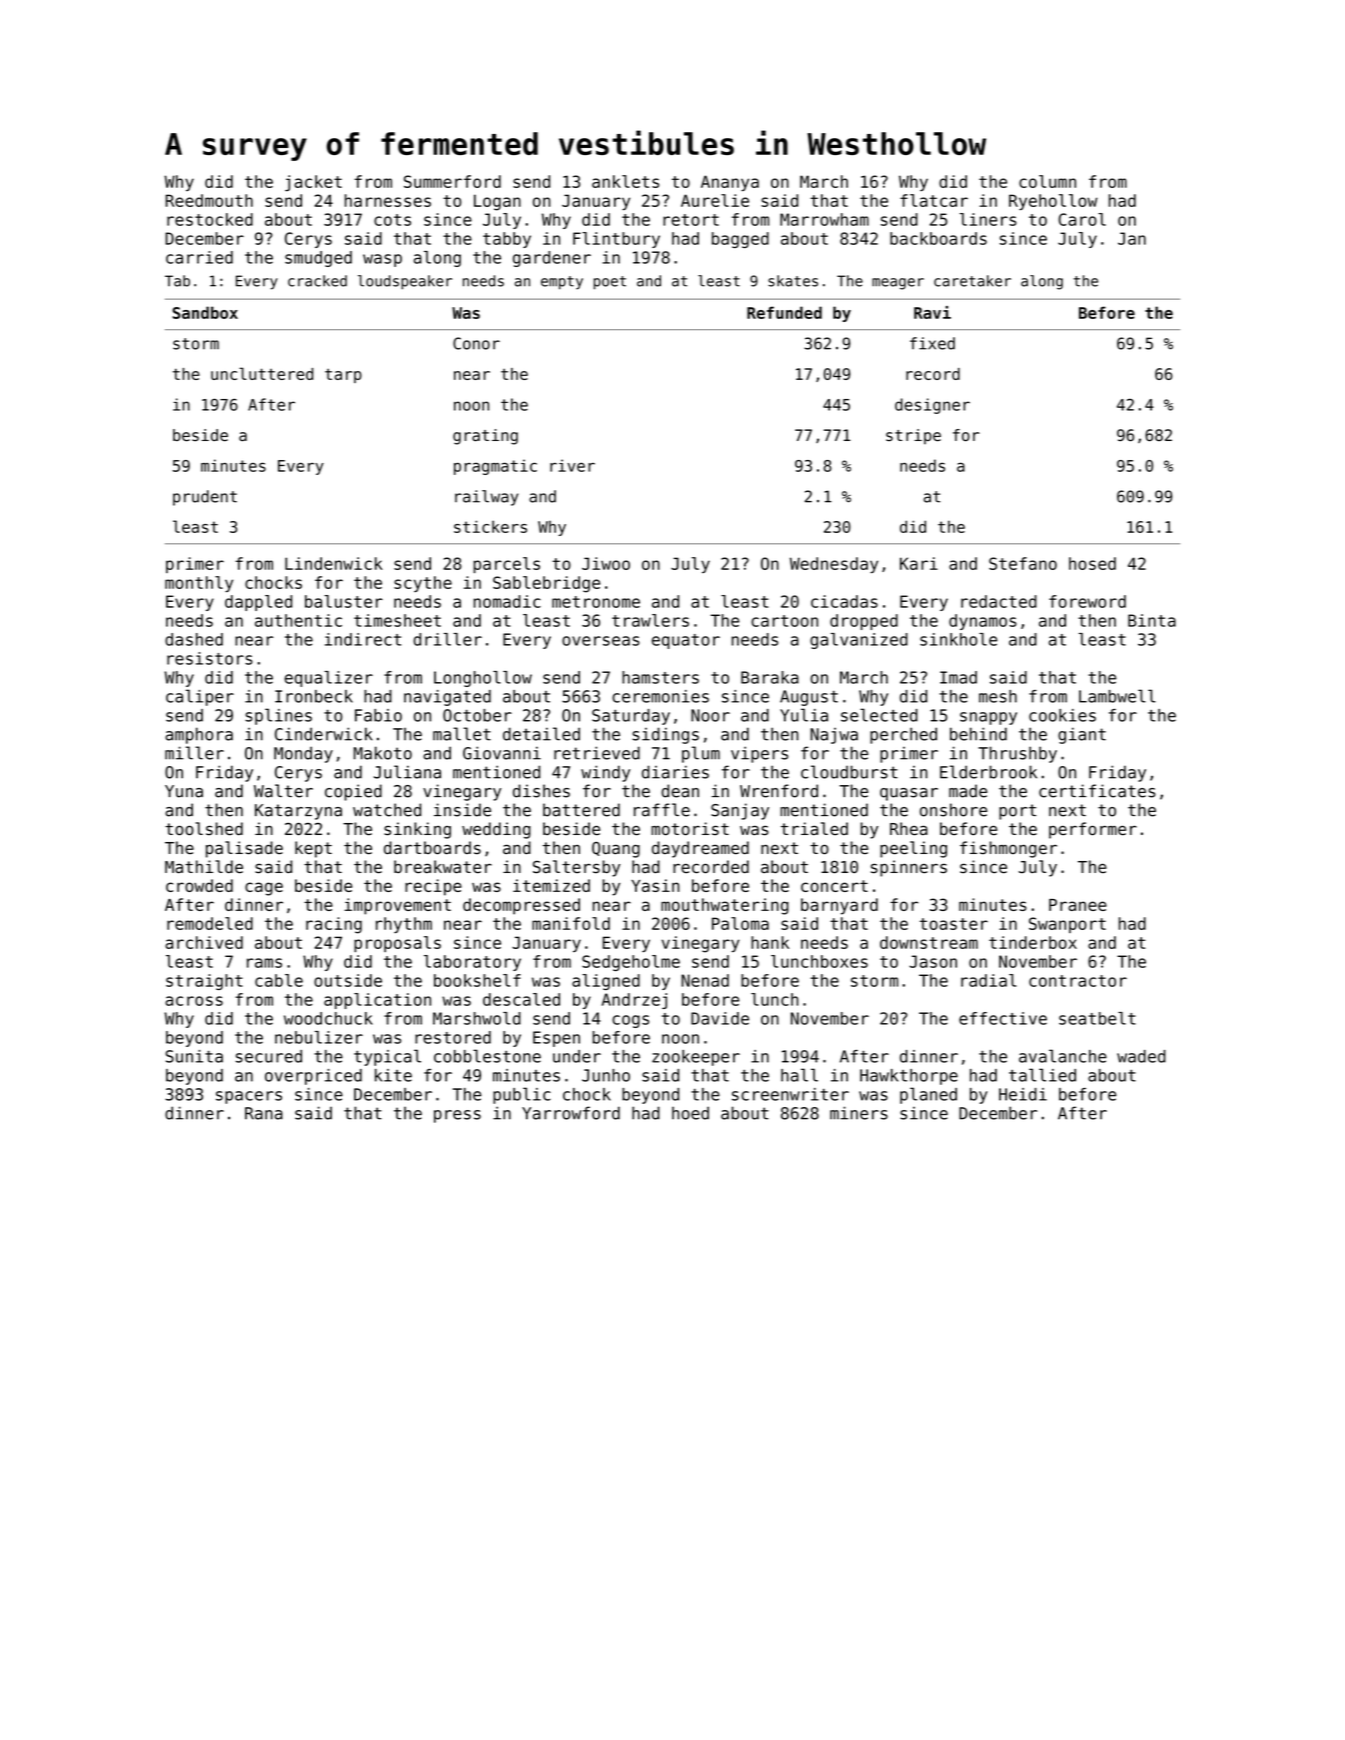 The width and height of the image is (1345, 1740). I want to click on jacket, so click(313, 183).
